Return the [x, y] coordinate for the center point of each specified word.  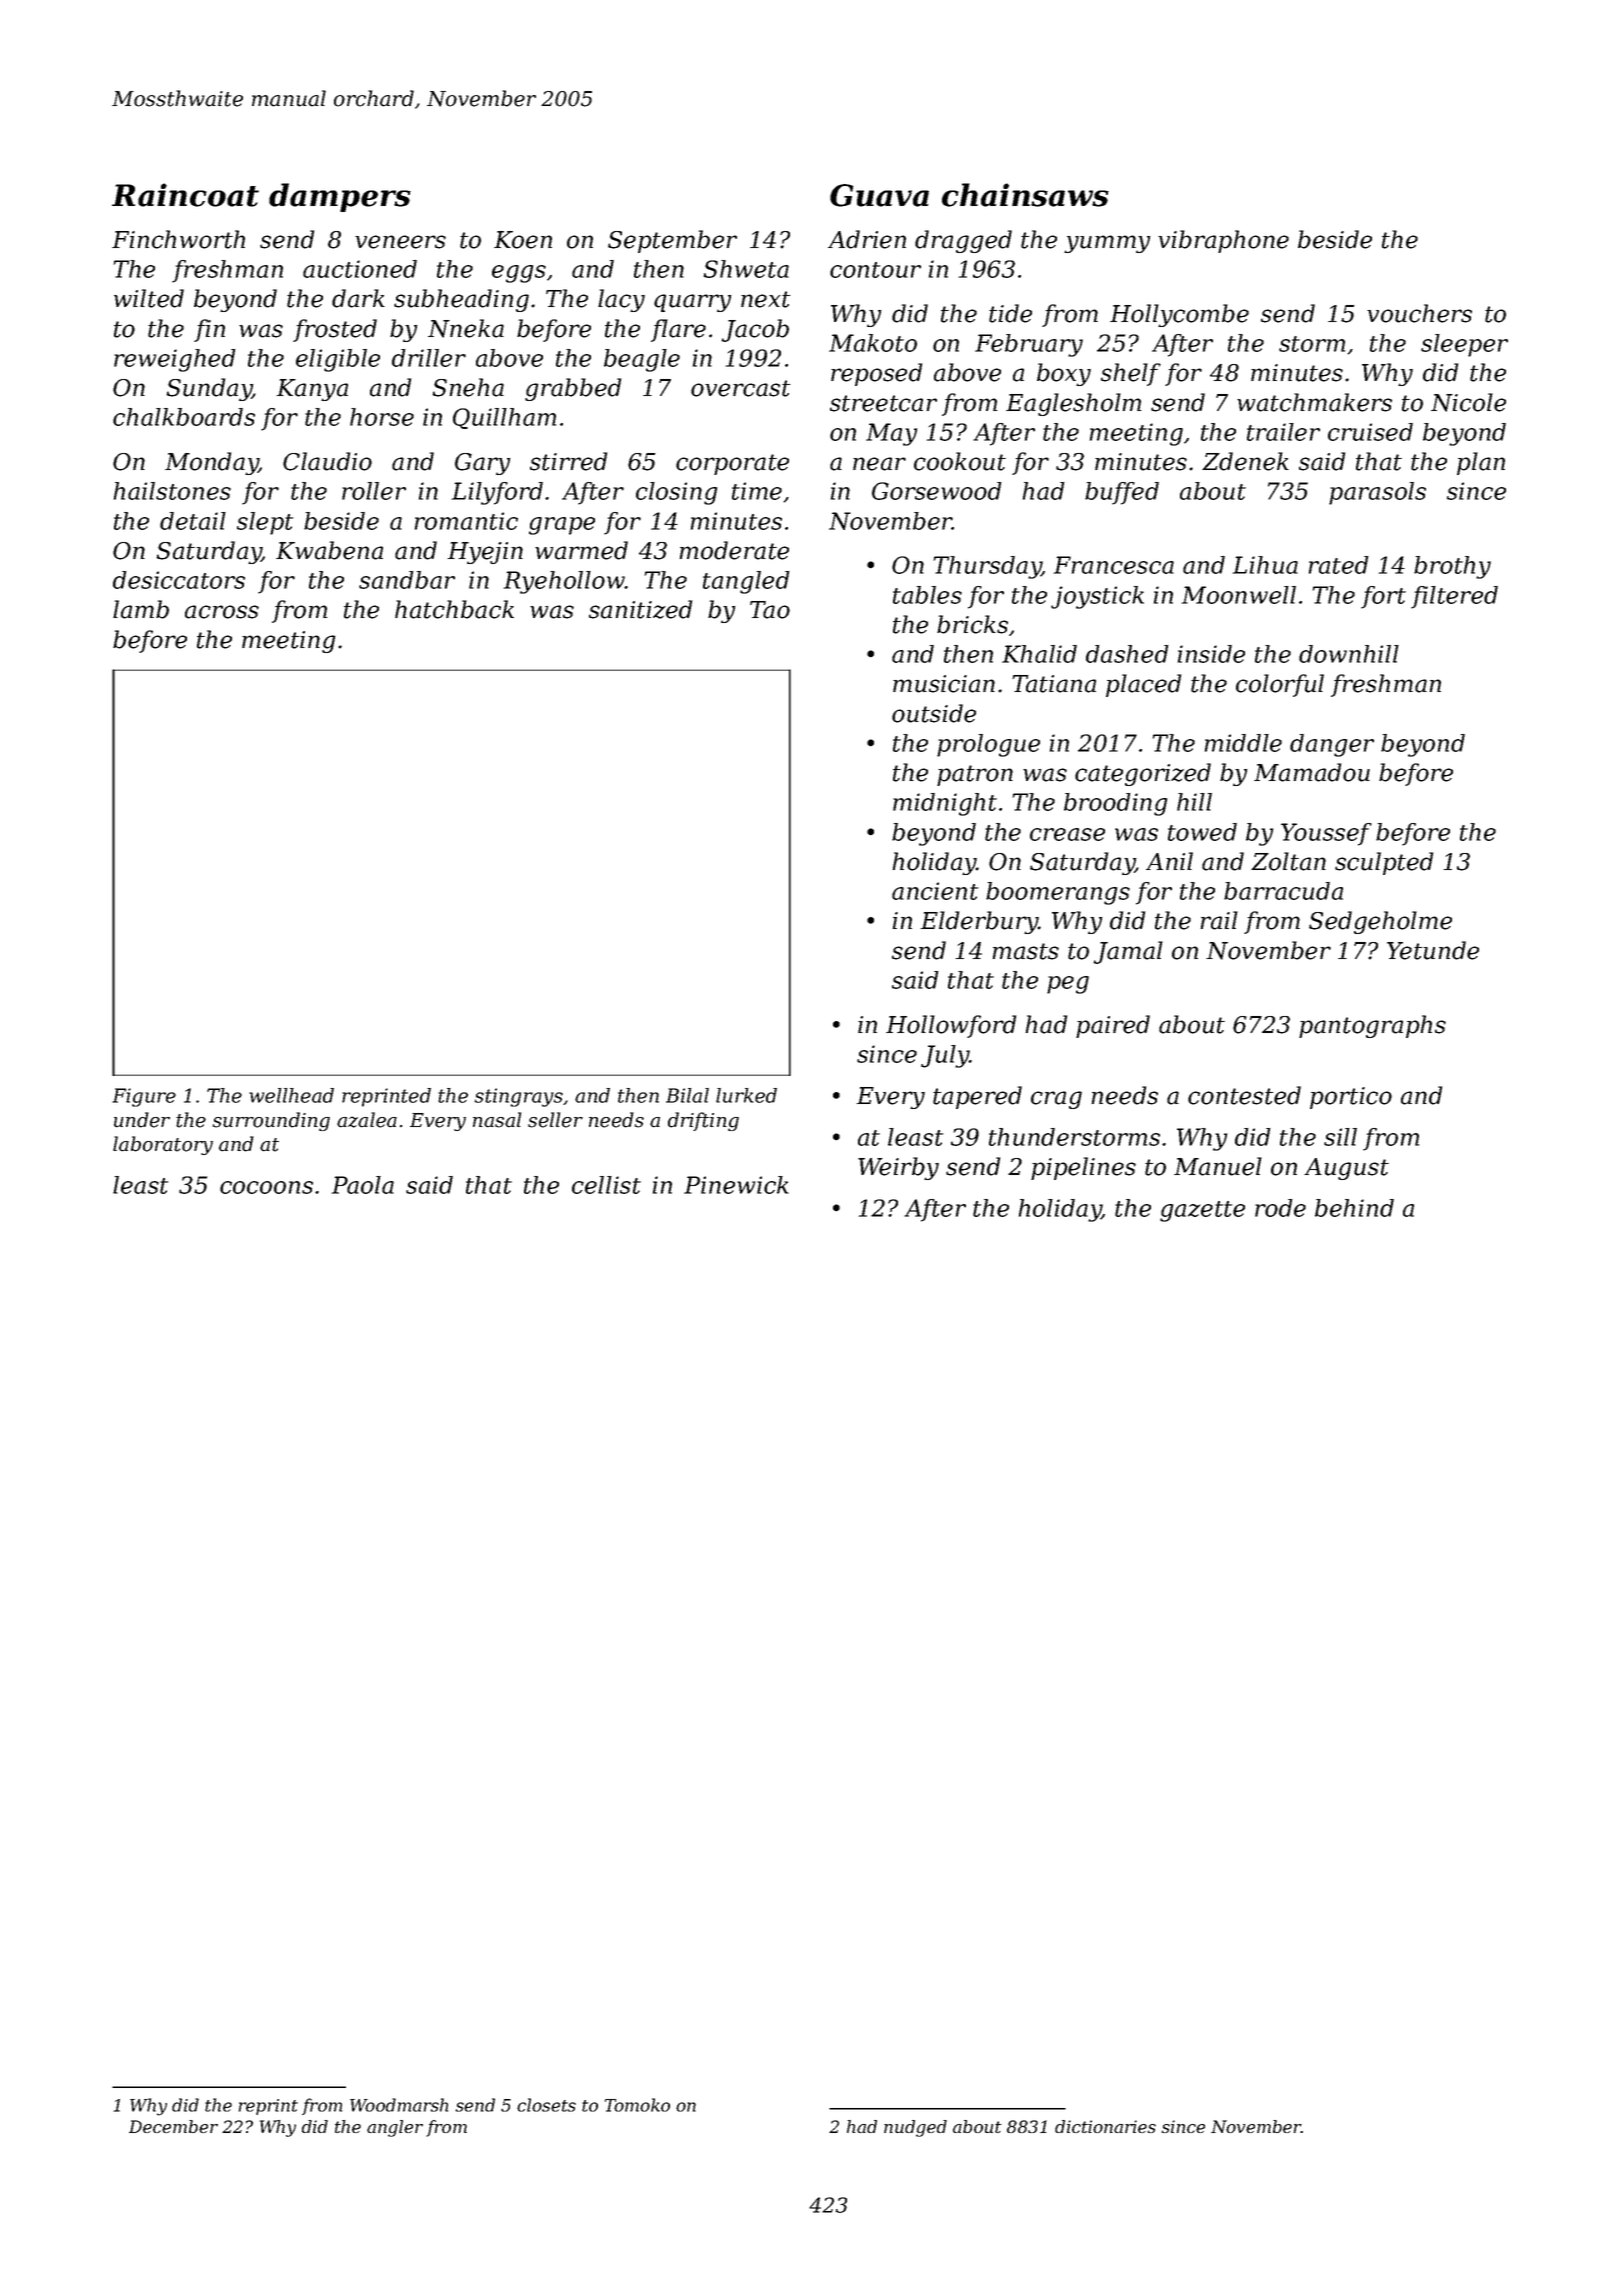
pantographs [1372, 1026]
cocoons [266, 1187]
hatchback [454, 609]
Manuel [1218, 1166]
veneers [400, 242]
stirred [568, 461]
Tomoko [637, 2105]
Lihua [1265, 565]
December [173, 2126]
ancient [935, 891]
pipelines [1083, 1168]
